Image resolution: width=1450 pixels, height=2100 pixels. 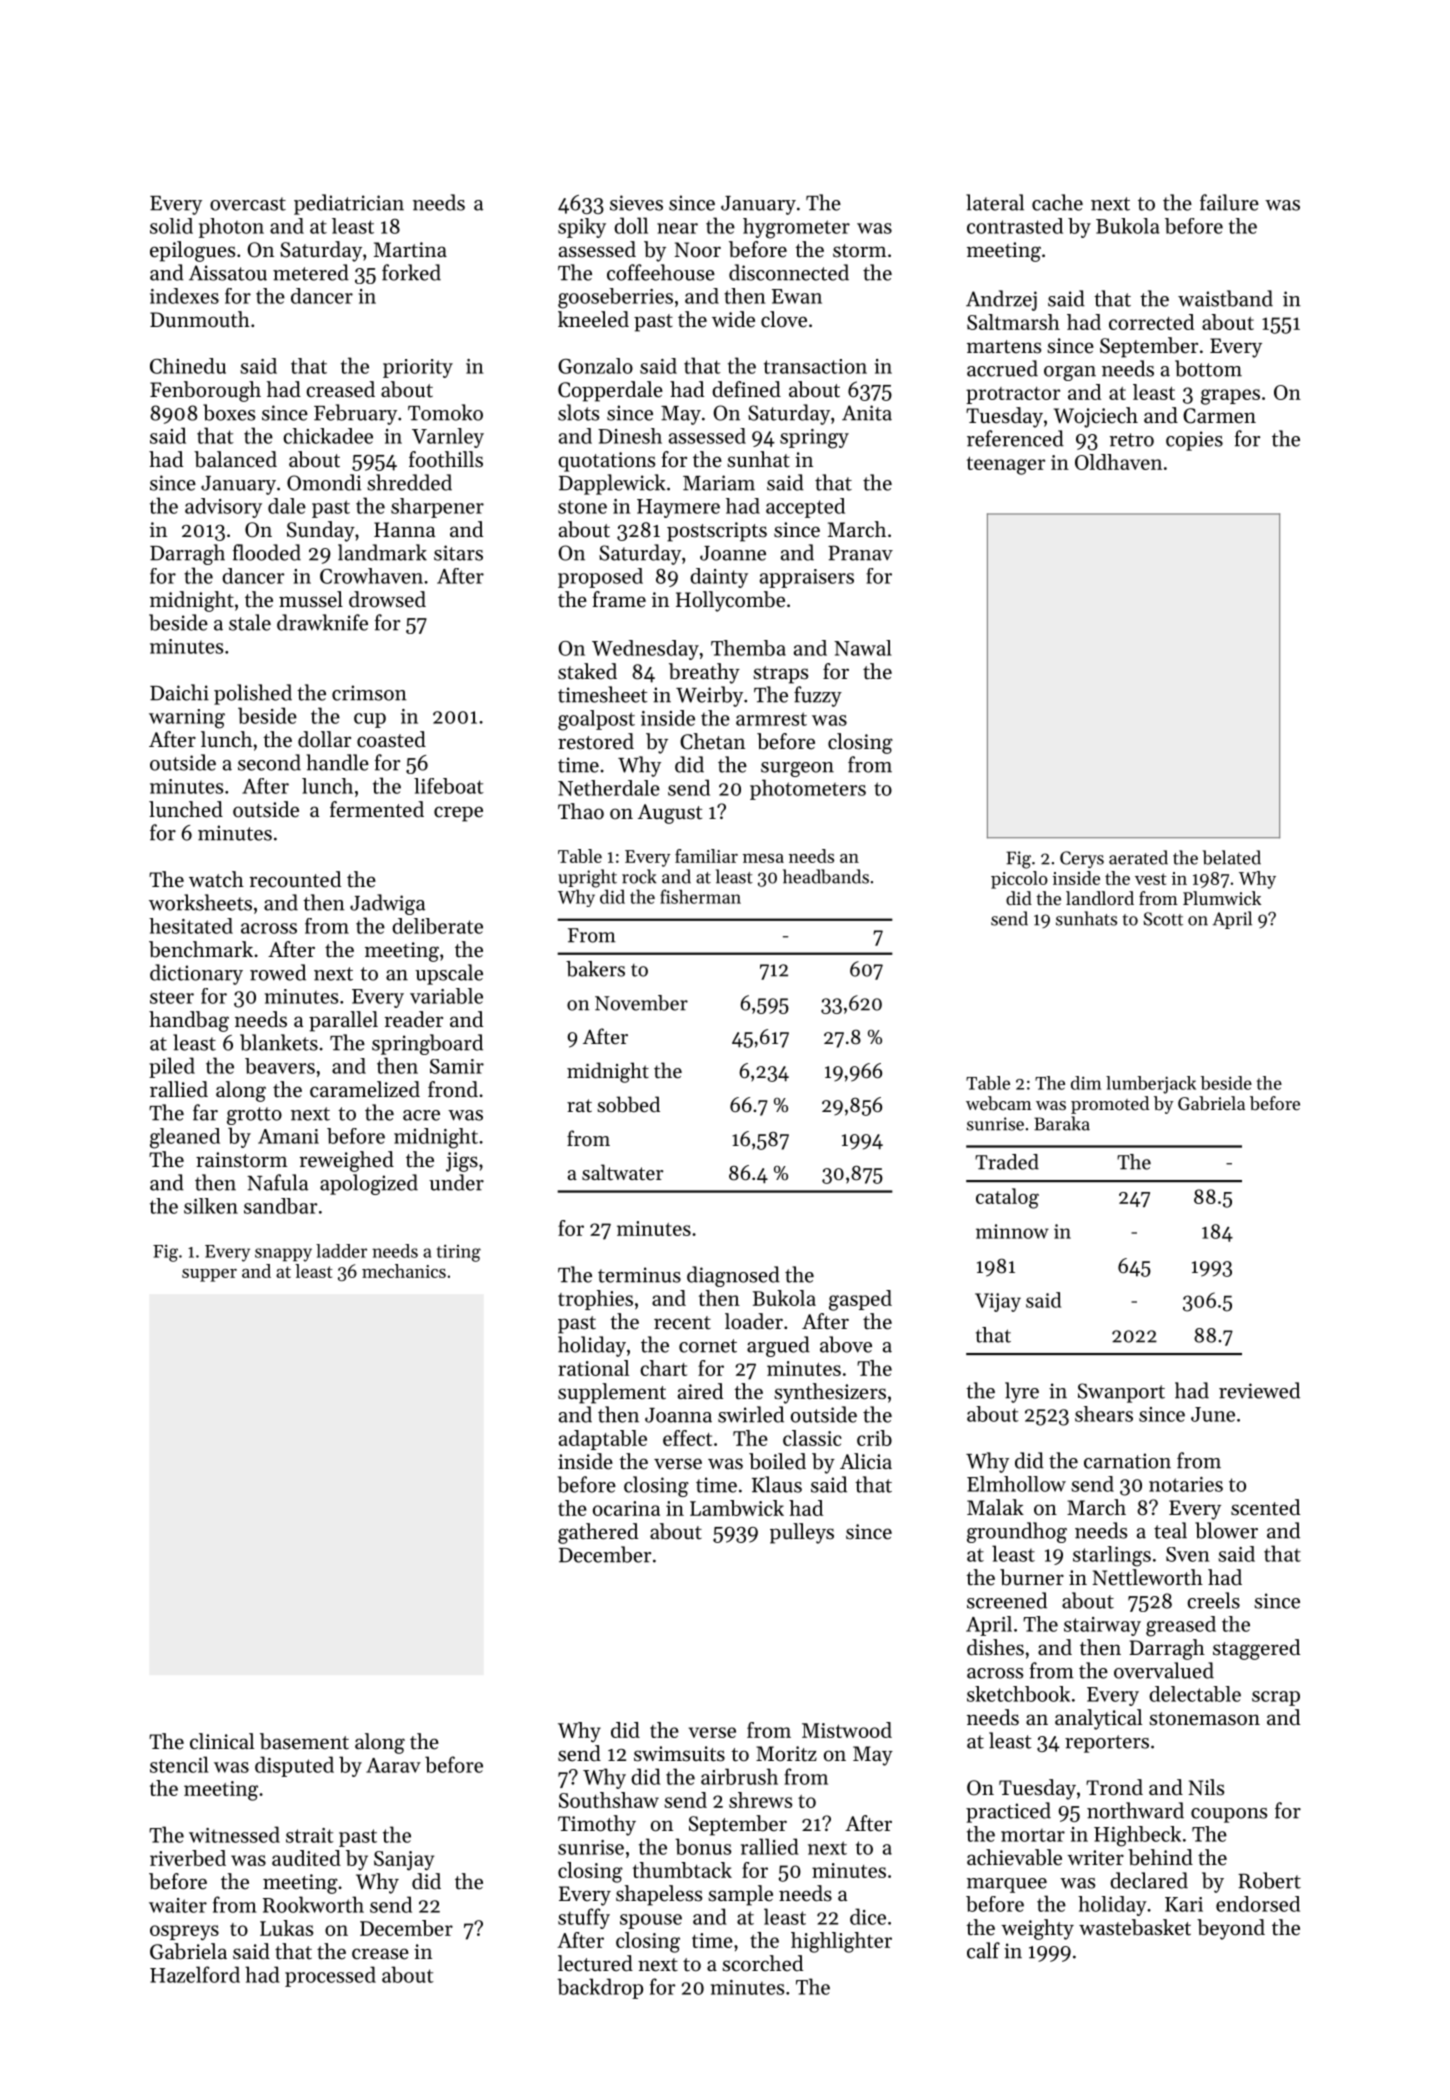 What do you see at coordinates (762, 1963) in the page?
I see `scorched` at bounding box center [762, 1963].
